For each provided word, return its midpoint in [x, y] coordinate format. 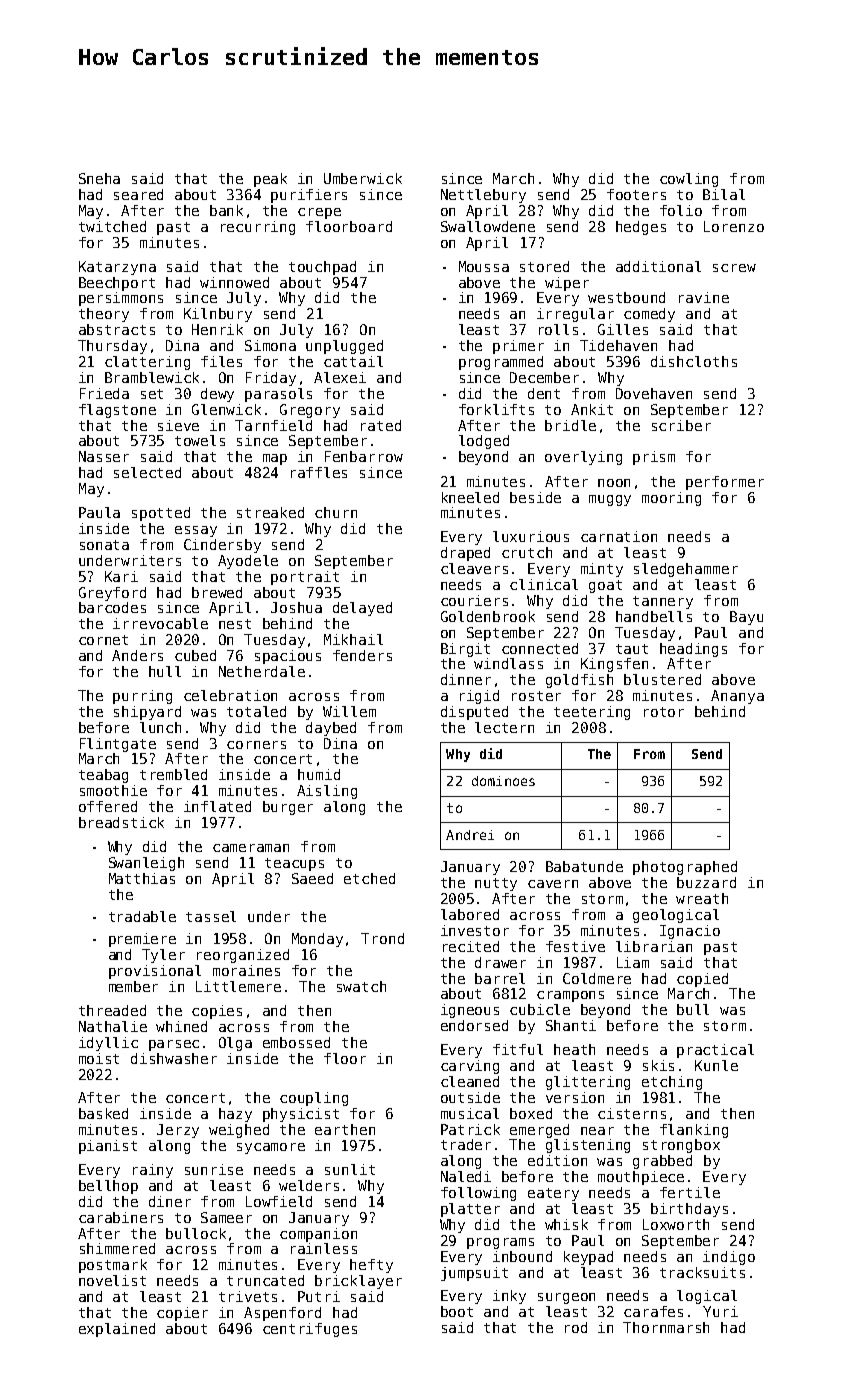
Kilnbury [218, 315]
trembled [173, 774]
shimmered [117, 1248]
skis [658, 1065]
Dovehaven [654, 393]
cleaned [470, 1081]
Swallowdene [488, 226]
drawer [500, 962]
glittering [588, 1083]
